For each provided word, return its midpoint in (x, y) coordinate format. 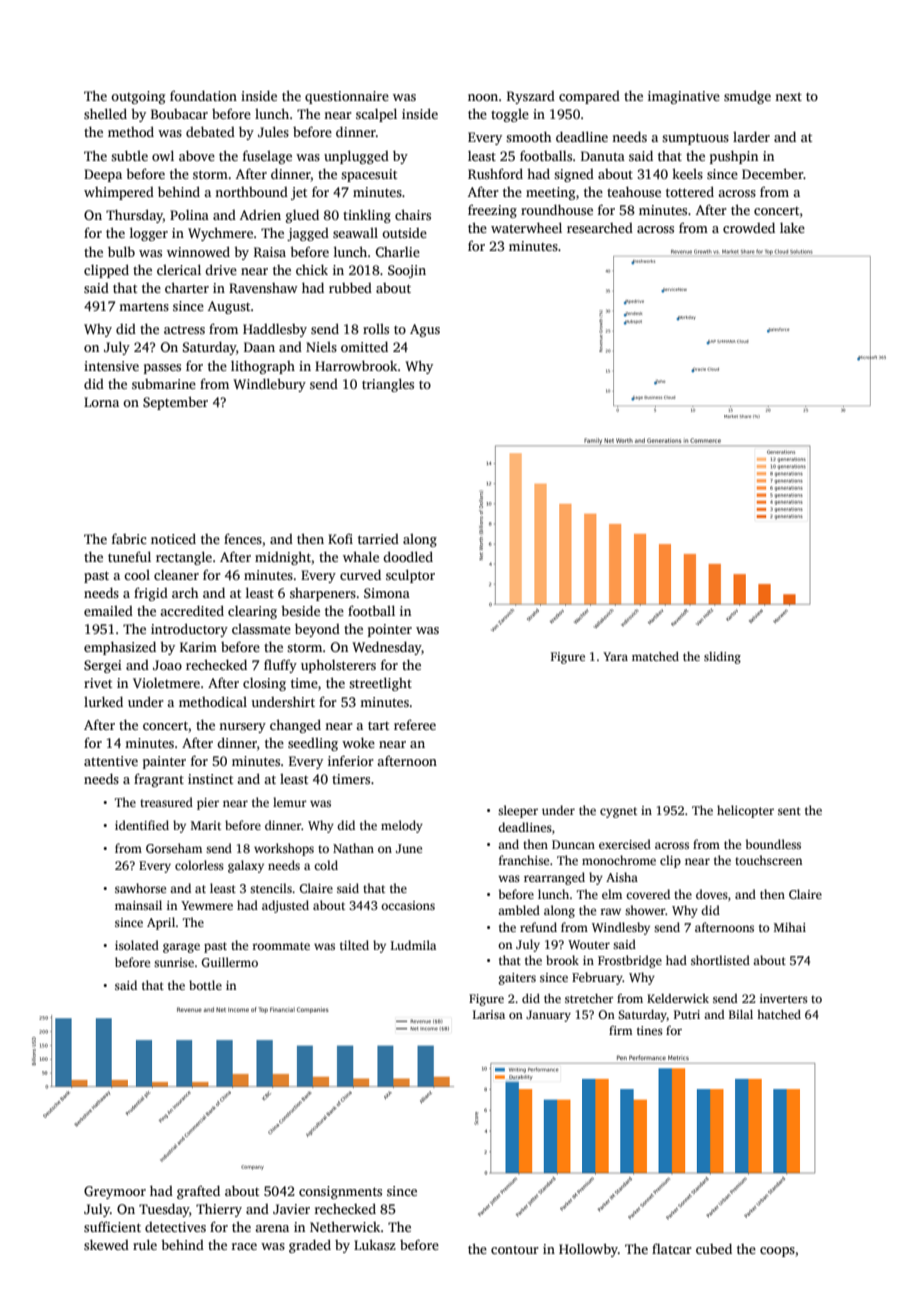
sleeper (518, 811)
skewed (106, 1244)
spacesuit (369, 175)
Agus (425, 330)
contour (515, 1249)
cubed (714, 1248)
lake (792, 227)
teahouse (634, 191)
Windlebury (269, 385)
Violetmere (166, 683)
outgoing (138, 97)
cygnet (618, 812)
